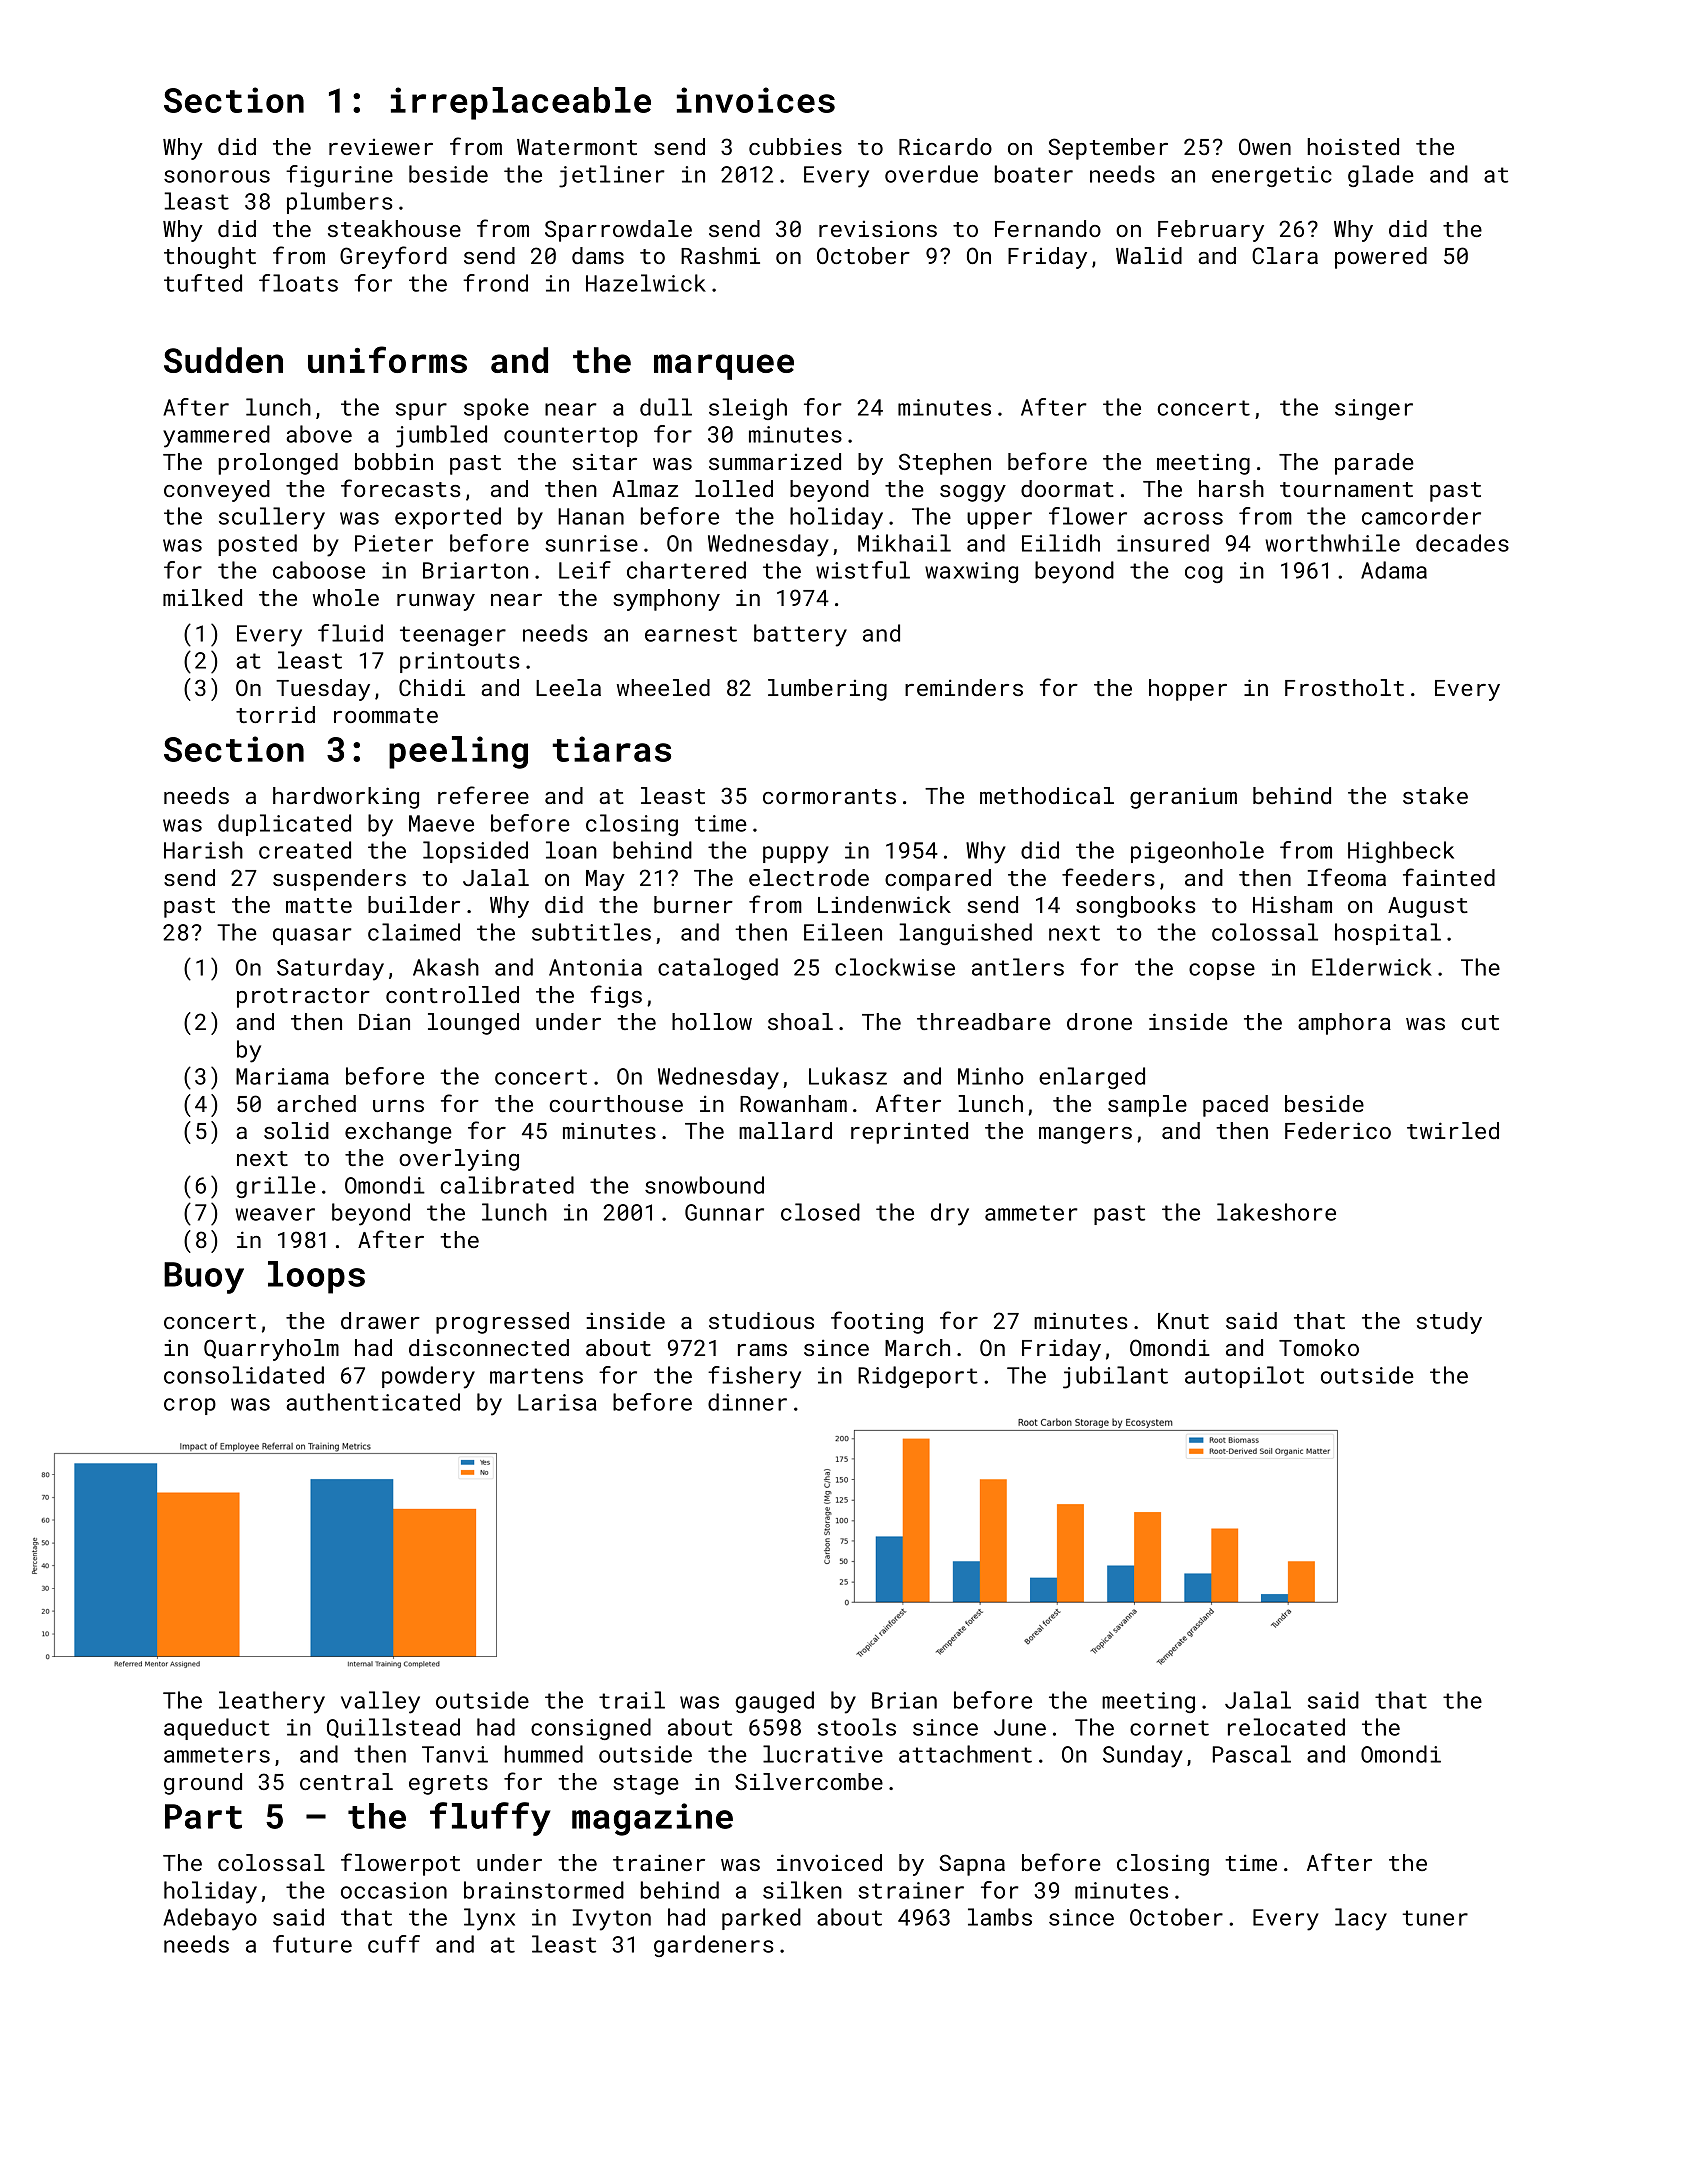 The image size is (1683, 2178). I want to click on silken, so click(802, 1890).
